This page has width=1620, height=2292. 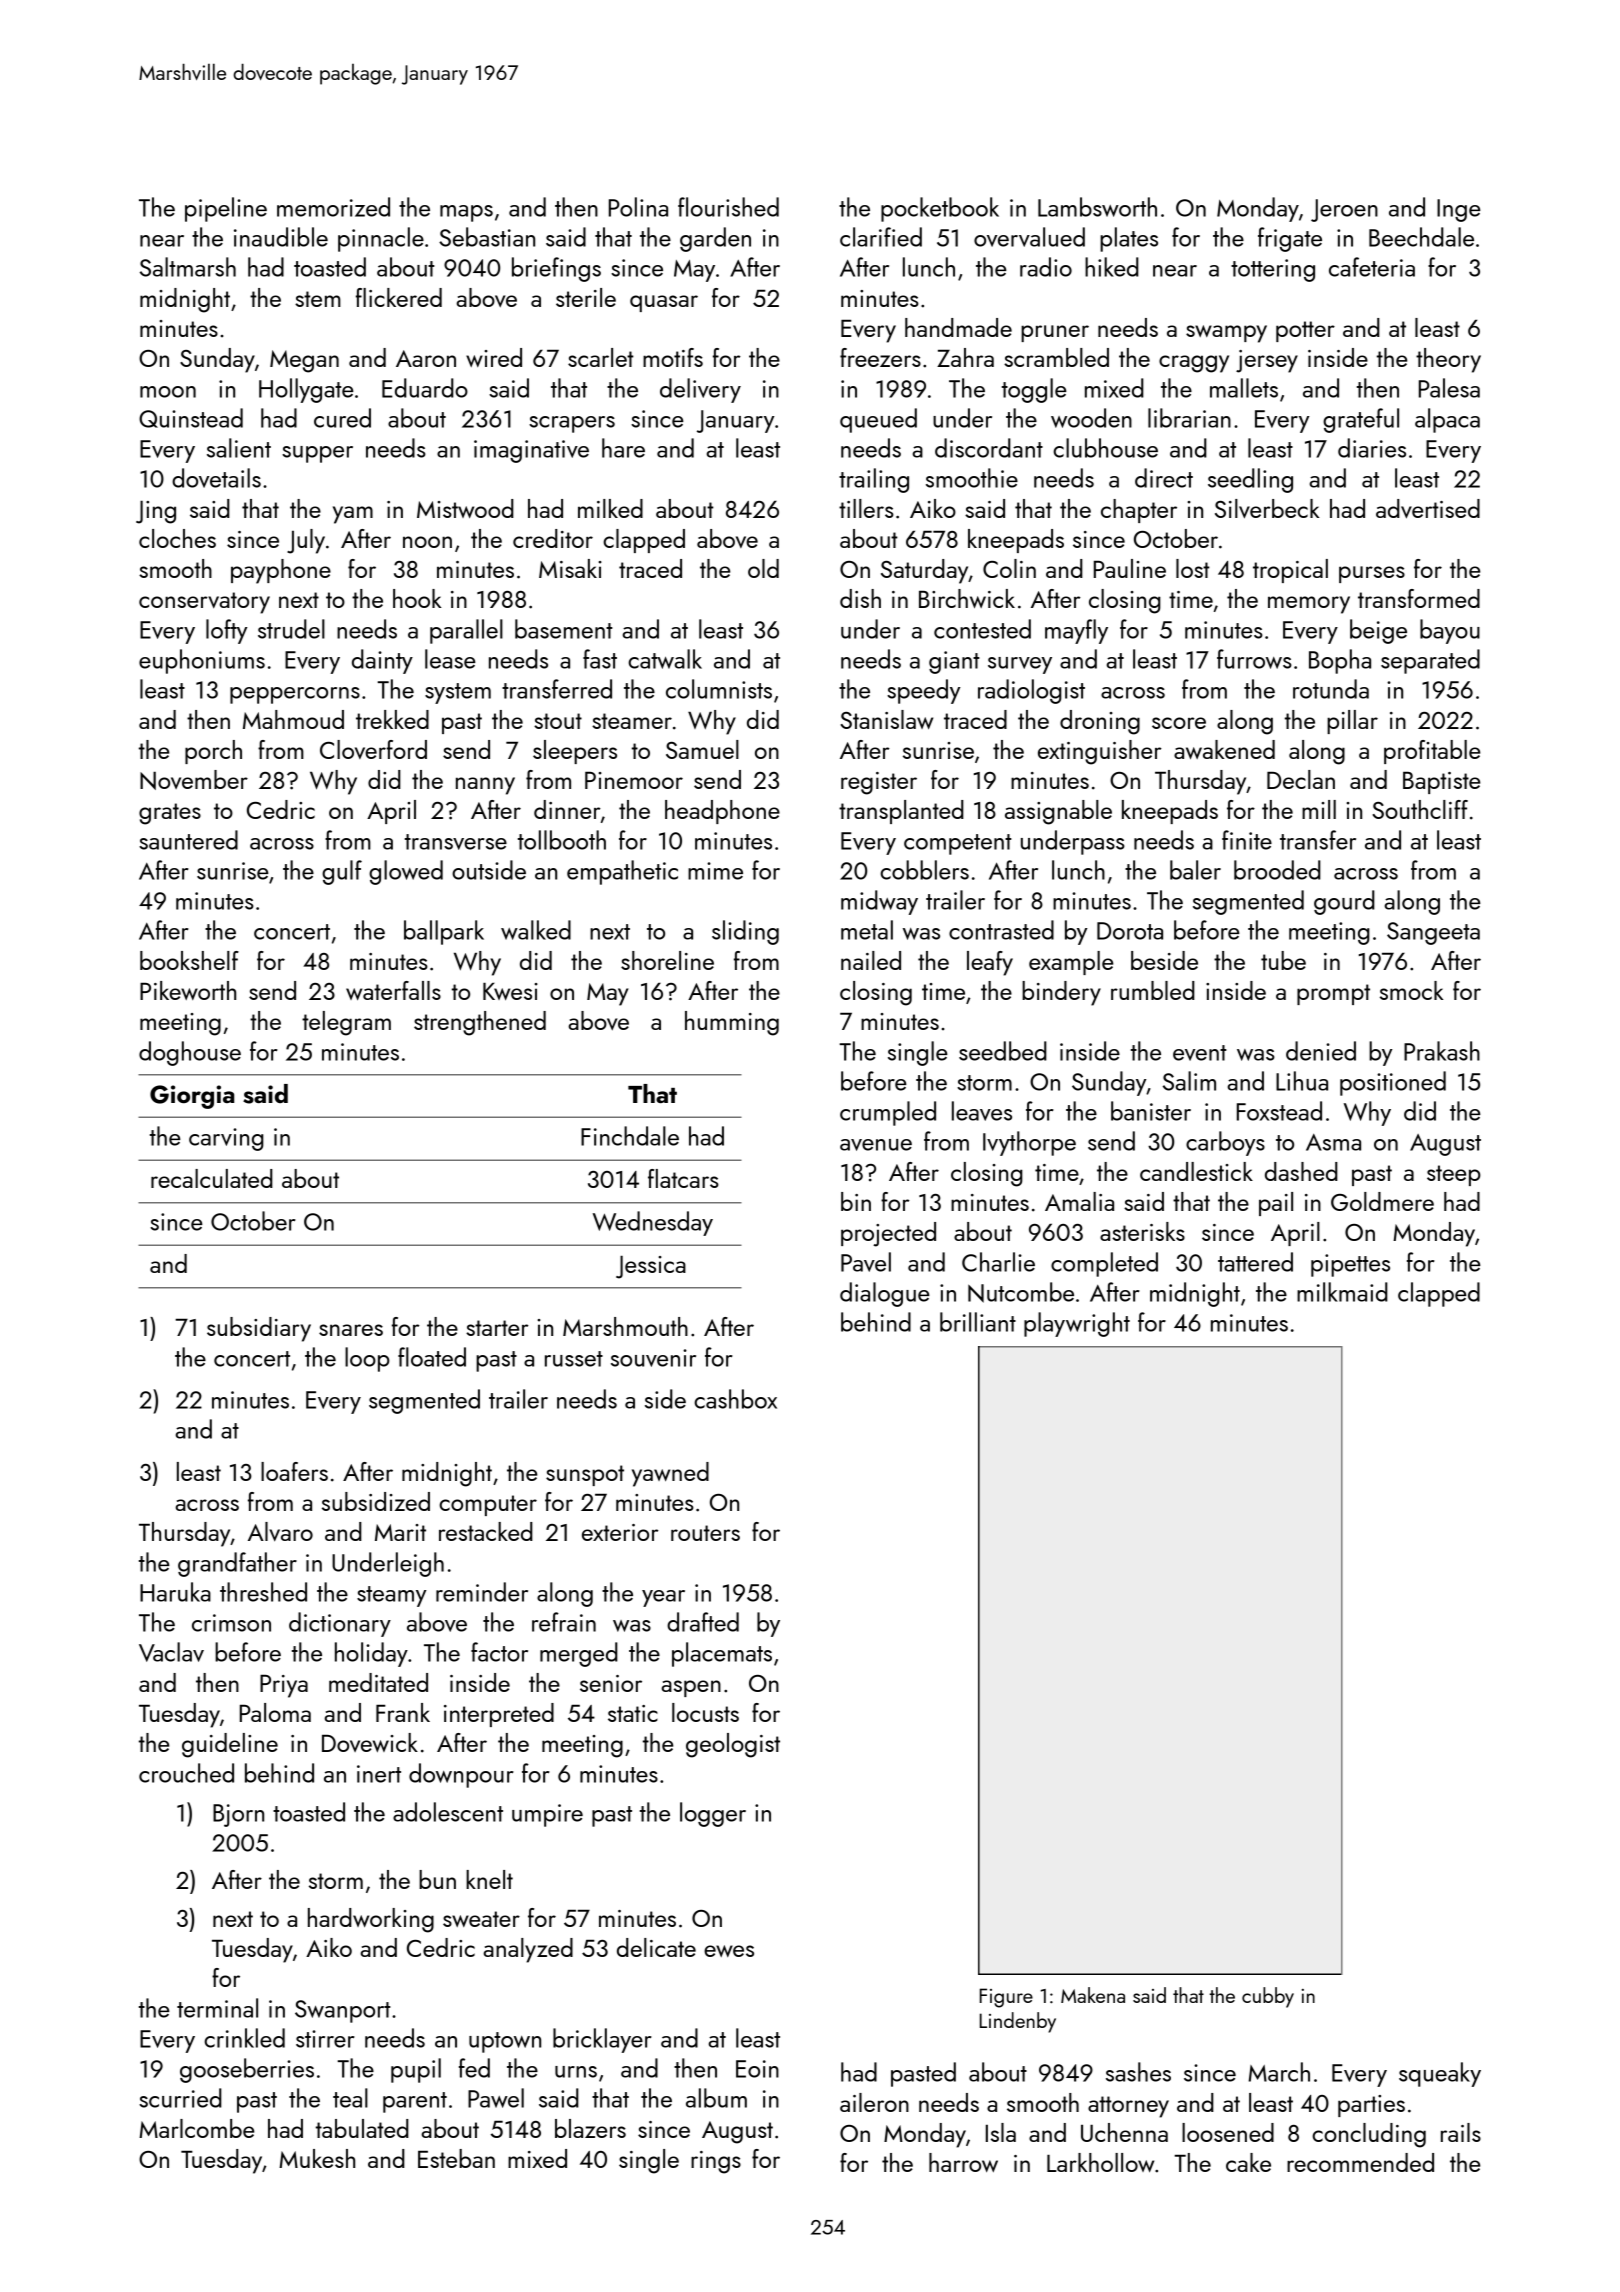 What do you see at coordinates (1420, 809) in the page?
I see `Southcliff` at bounding box center [1420, 809].
